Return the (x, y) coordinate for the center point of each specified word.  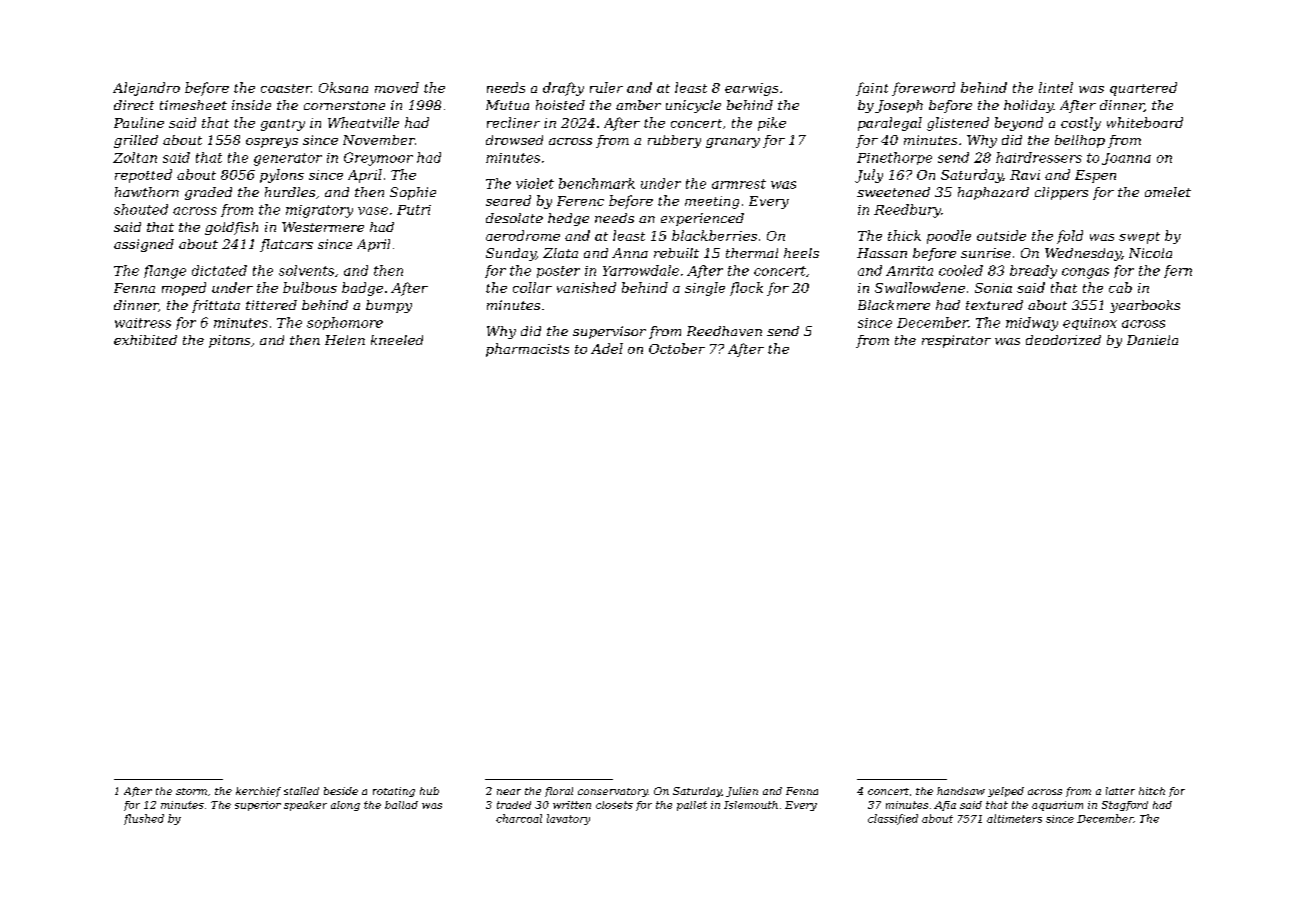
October (677, 348)
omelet (1168, 192)
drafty (563, 89)
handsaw (961, 791)
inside (251, 105)
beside (341, 791)
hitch (1152, 791)
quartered (1143, 89)
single (705, 289)
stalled (301, 791)
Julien (742, 792)
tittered (271, 305)
